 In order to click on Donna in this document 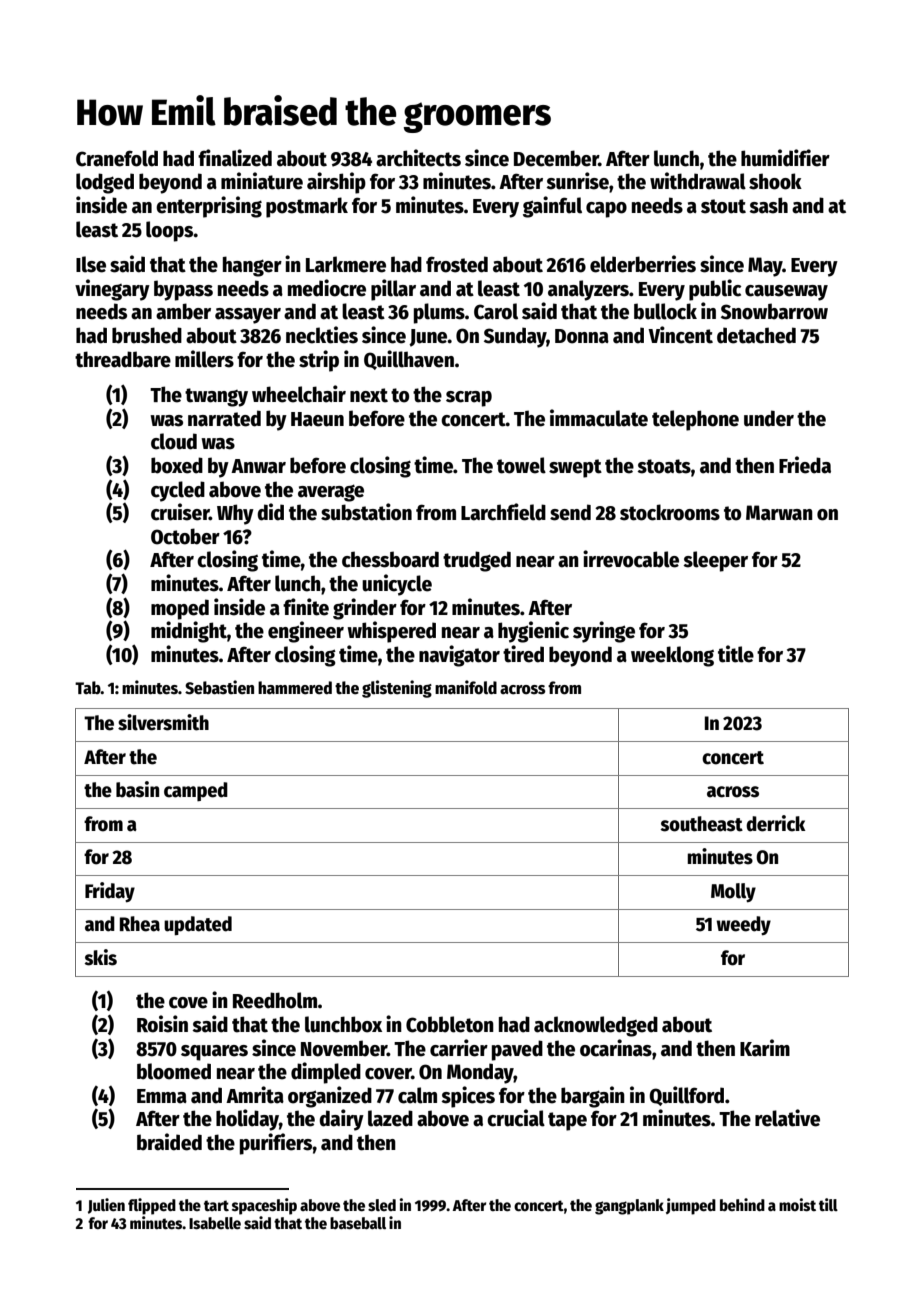, I will do `click(582, 336)`.
